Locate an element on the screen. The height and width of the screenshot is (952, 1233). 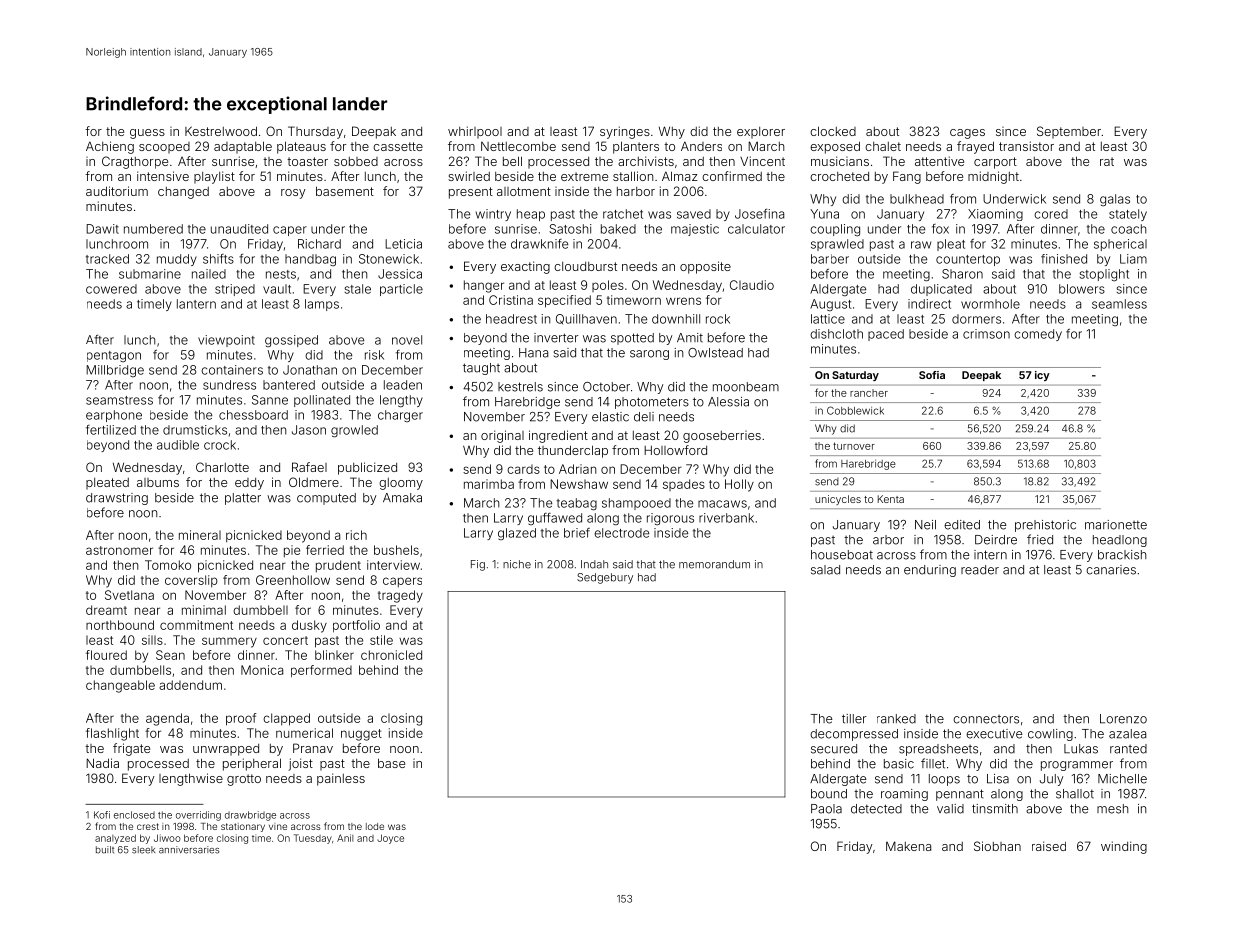
frigate is located at coordinates (131, 749).
